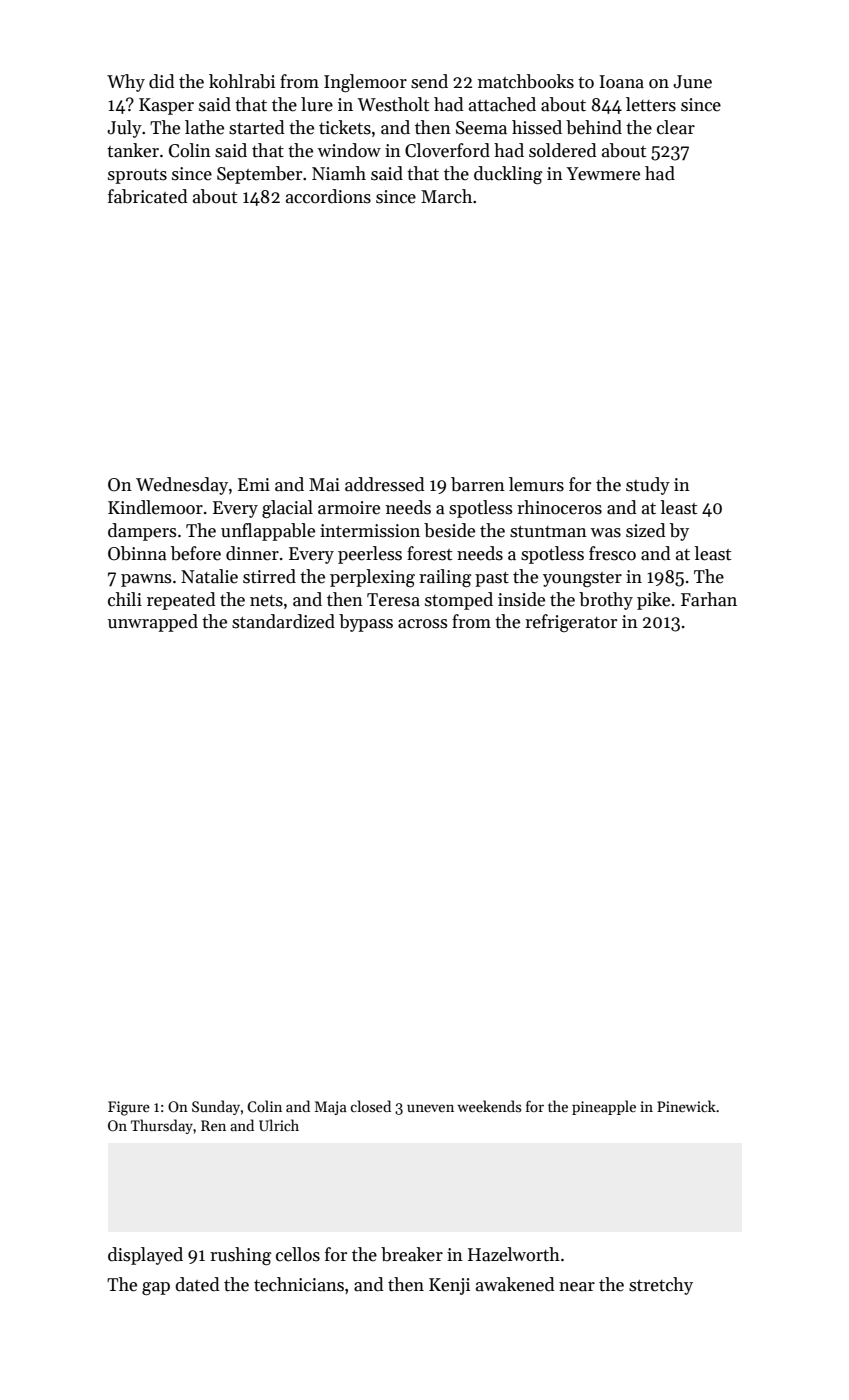 This page has width=849, height=1400. I want to click on study, so click(648, 486).
